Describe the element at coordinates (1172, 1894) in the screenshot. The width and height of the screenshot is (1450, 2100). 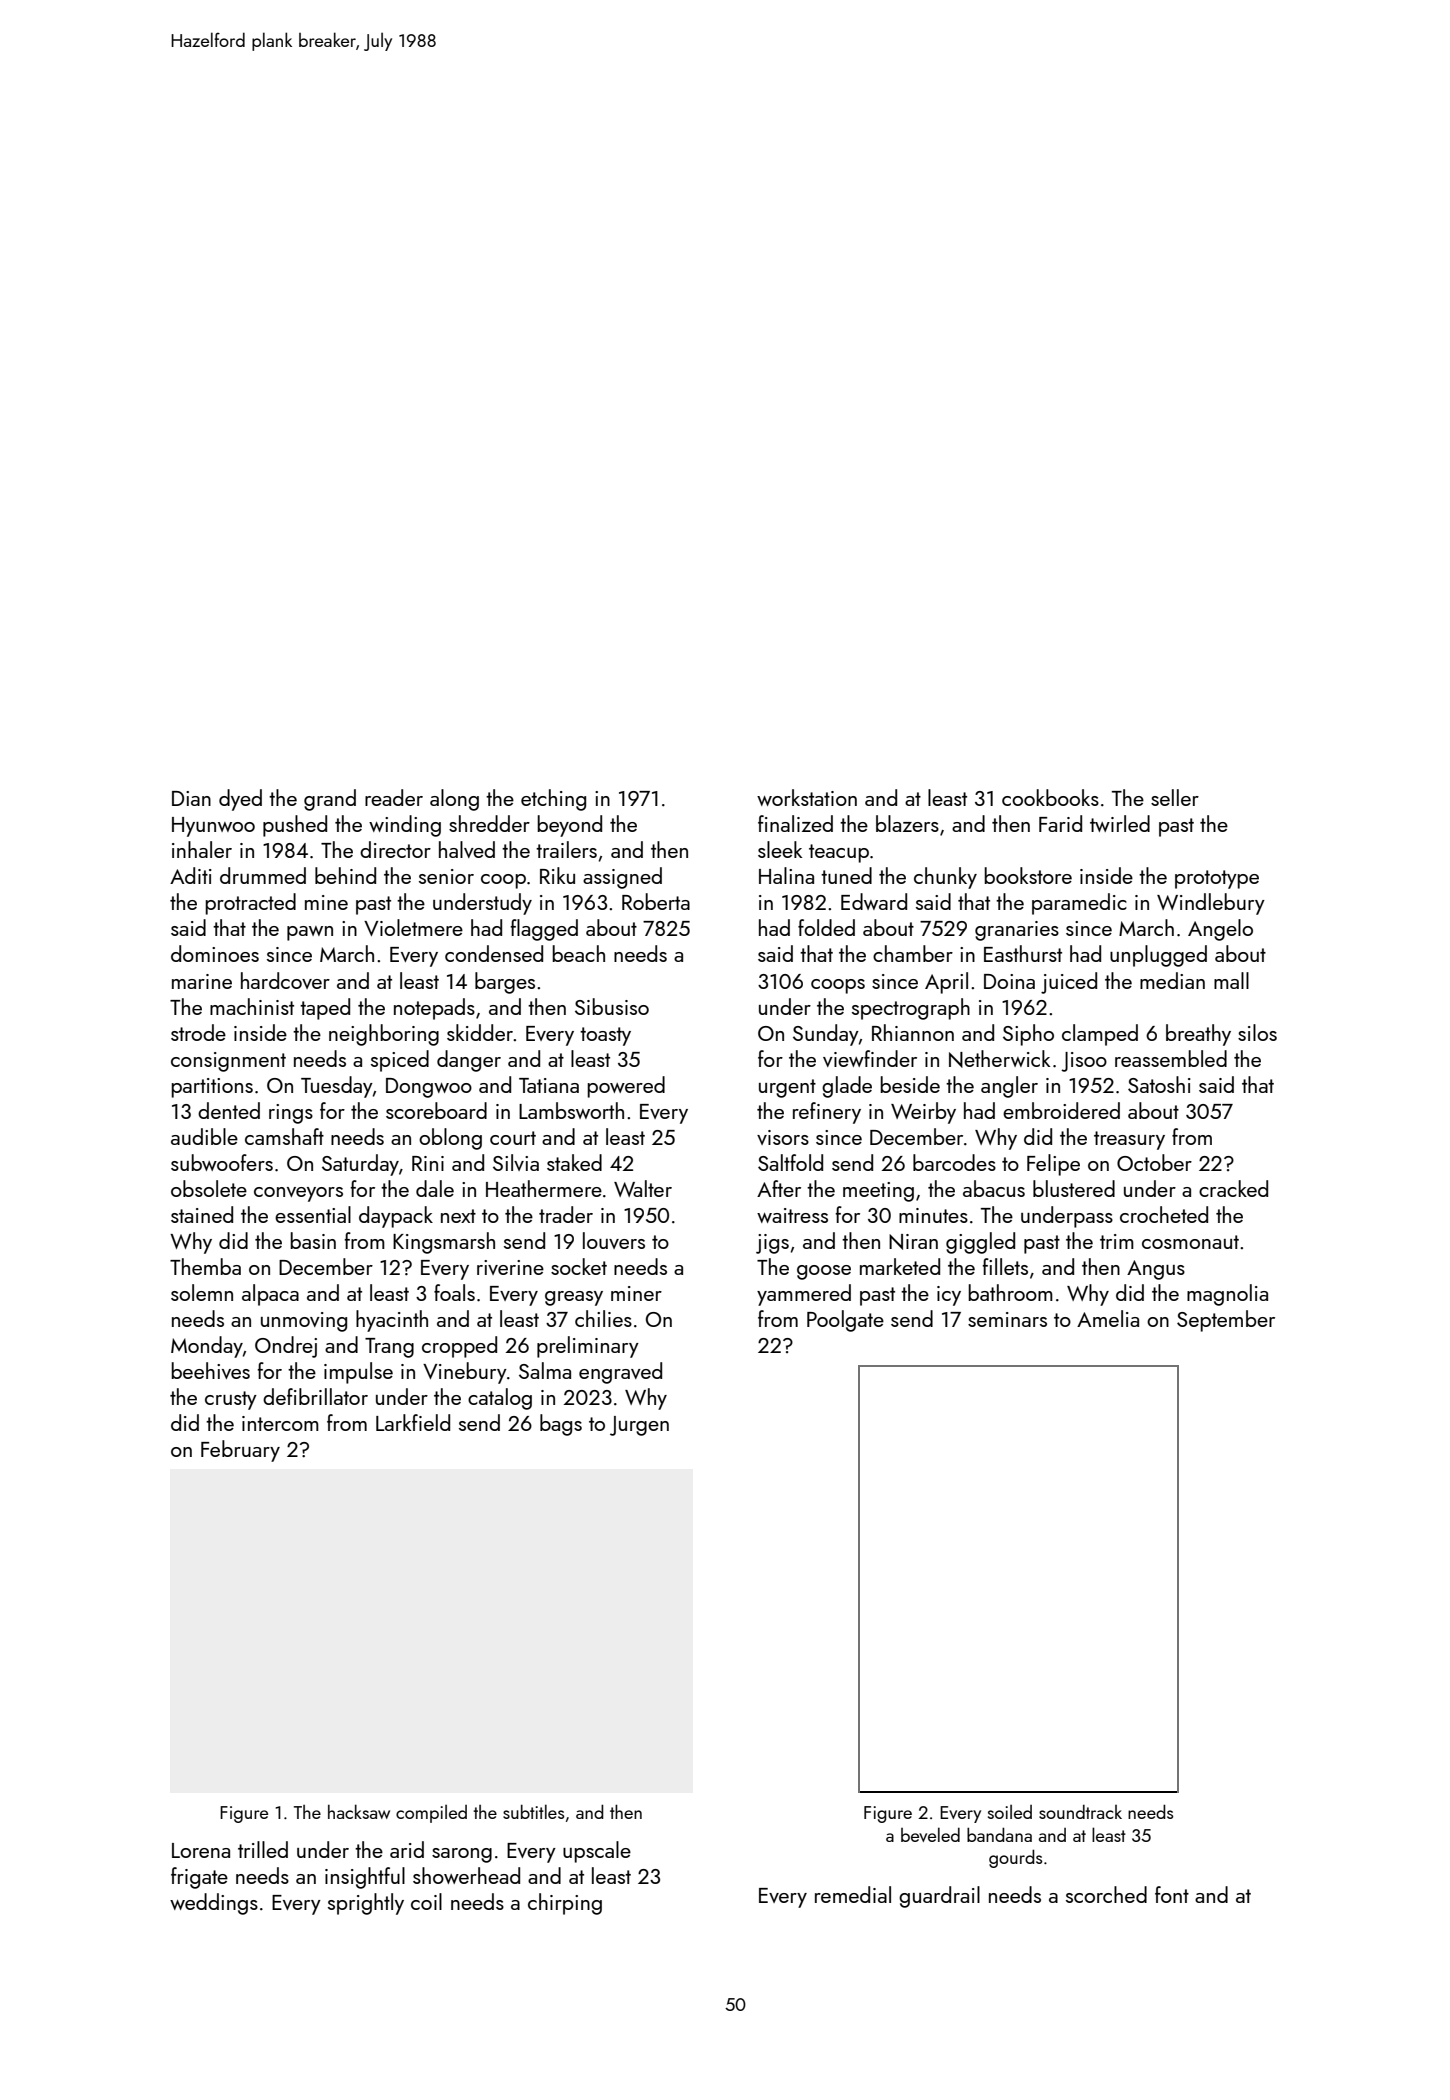
I see `font` at that location.
